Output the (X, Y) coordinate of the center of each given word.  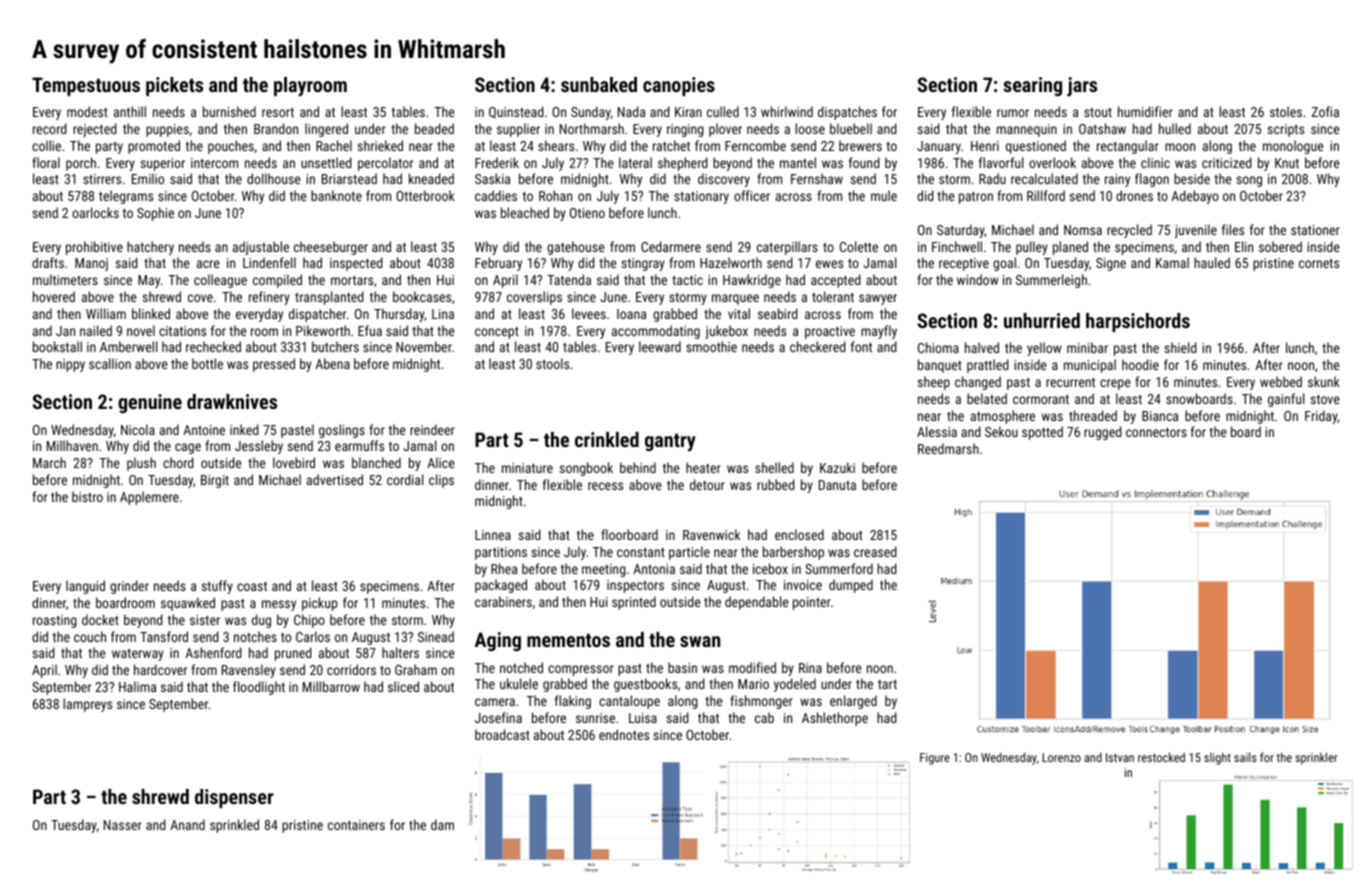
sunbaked (599, 84)
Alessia (937, 431)
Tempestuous (86, 86)
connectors (1156, 432)
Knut (1287, 163)
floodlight (259, 688)
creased (875, 551)
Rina (810, 668)
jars (1082, 87)
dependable (756, 603)
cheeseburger (331, 248)
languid (85, 587)
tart (887, 684)
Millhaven (72, 445)
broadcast (502, 734)
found (864, 162)
